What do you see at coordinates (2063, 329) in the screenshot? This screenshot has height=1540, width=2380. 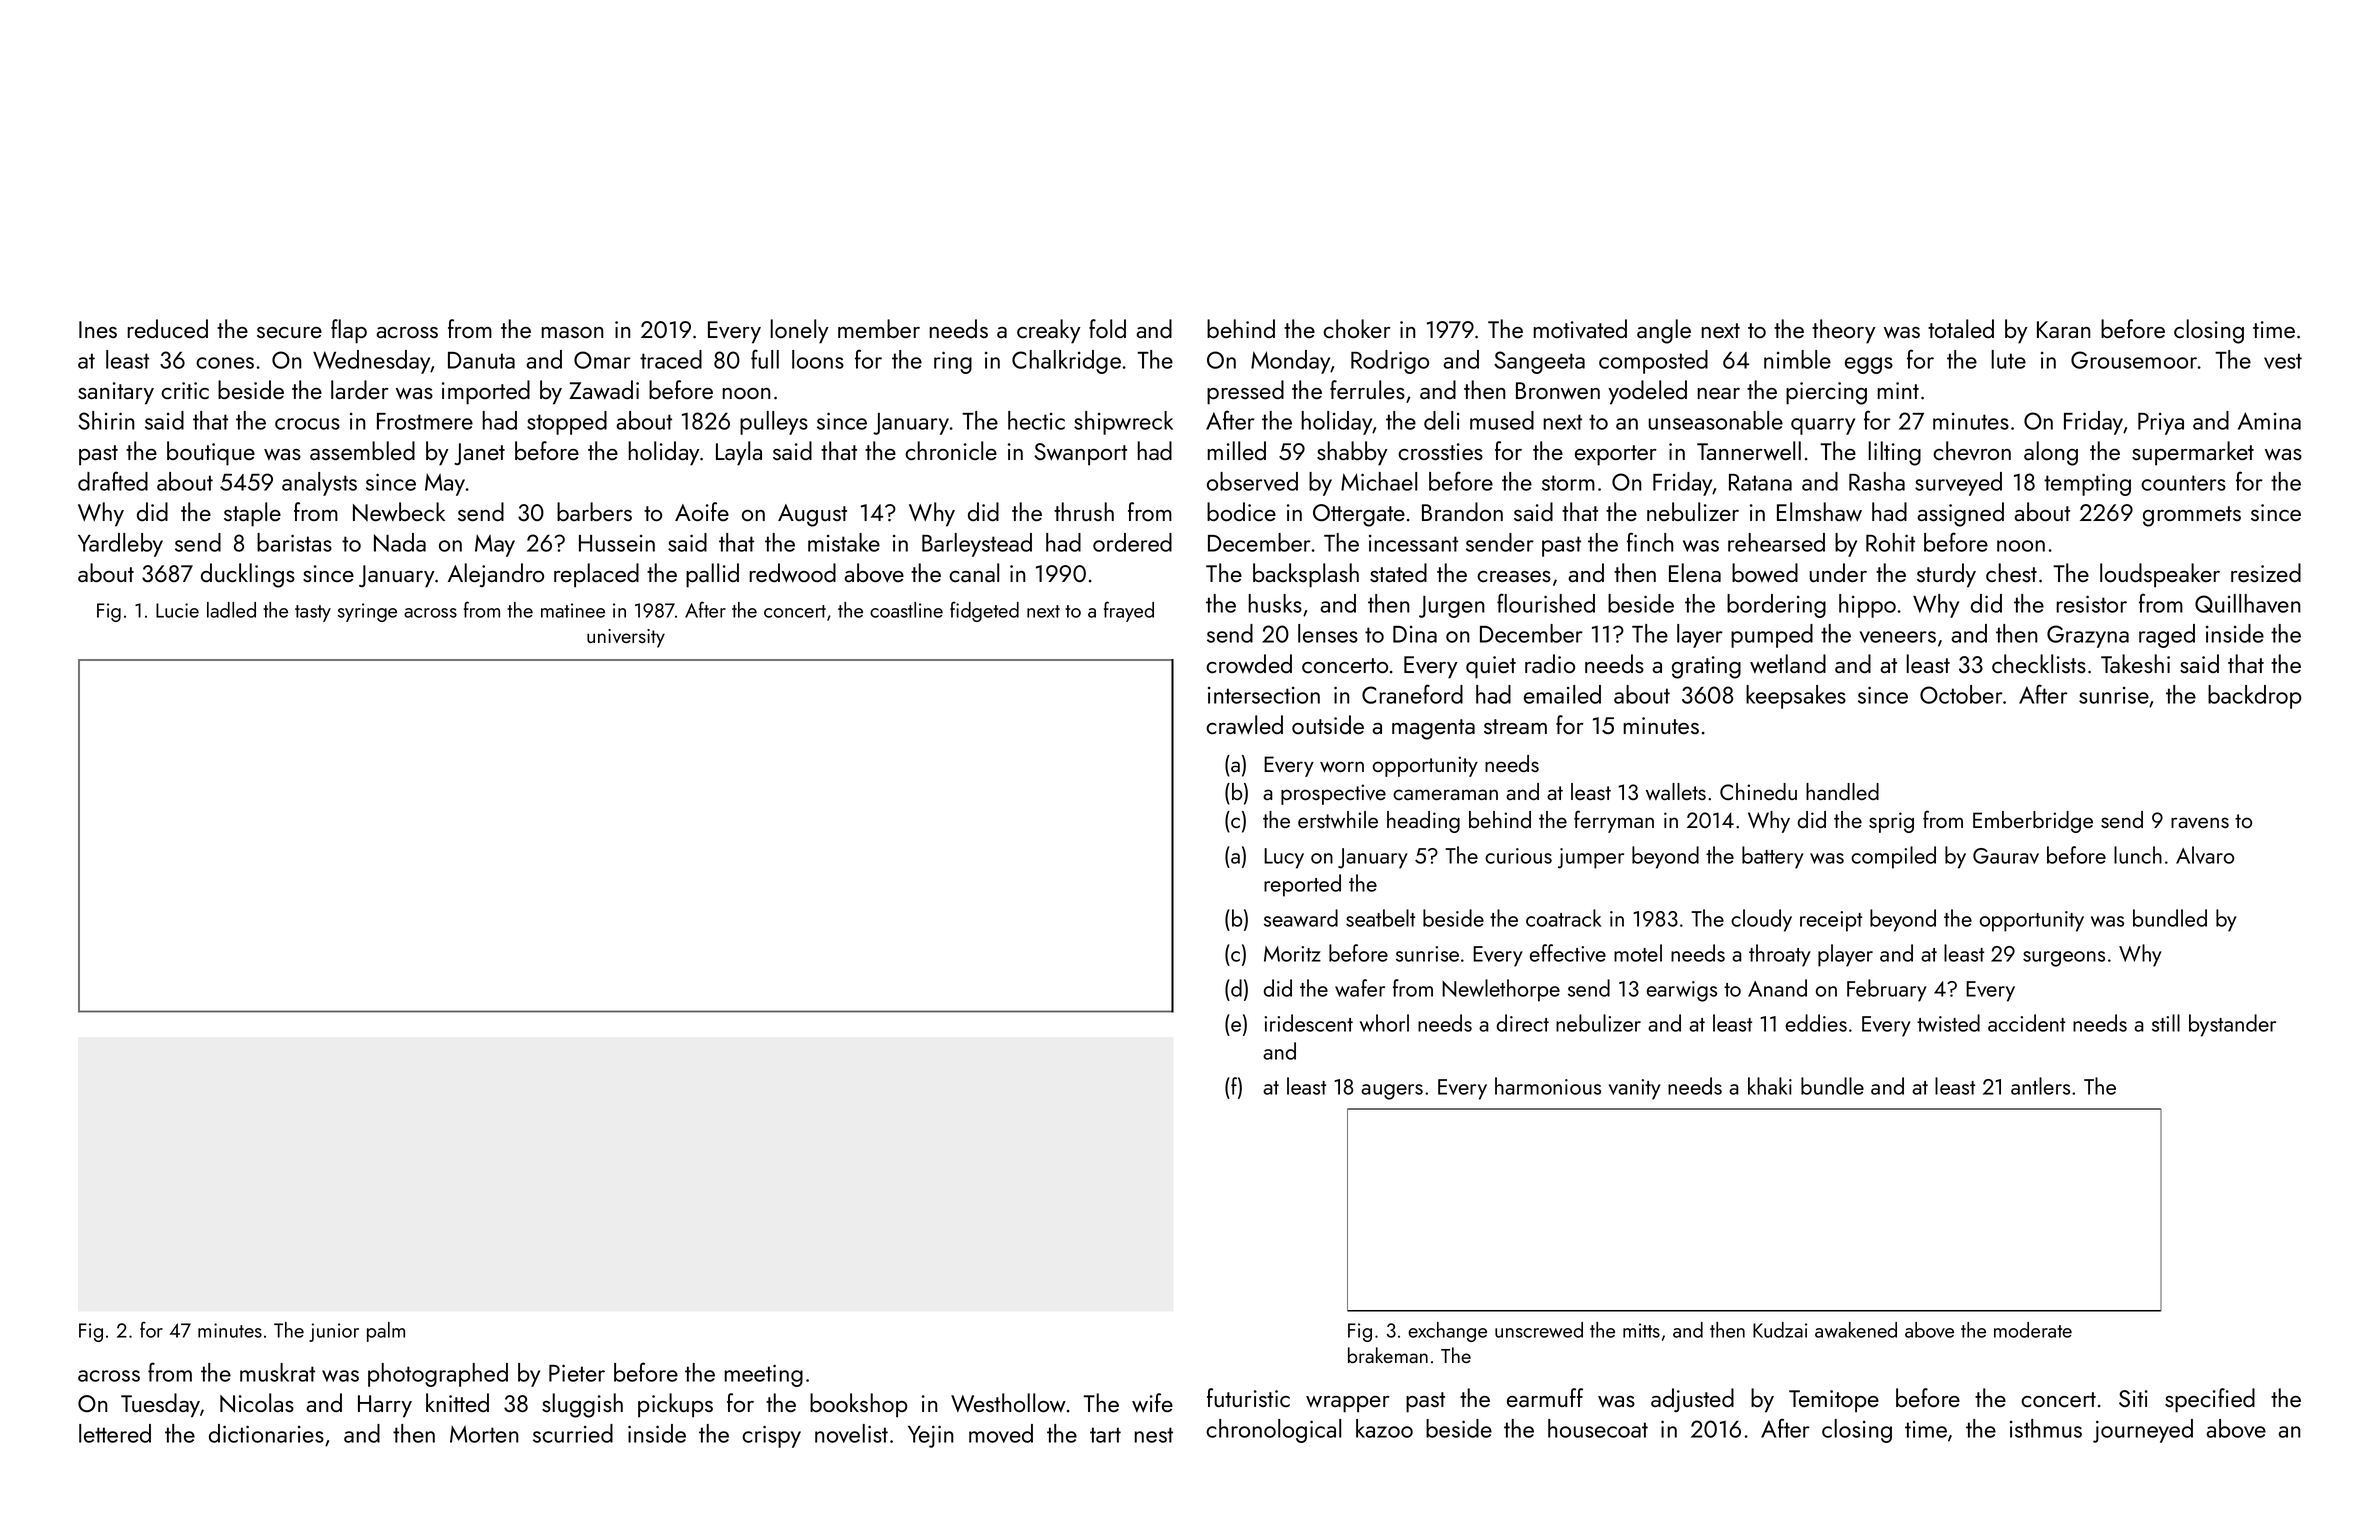 I see `Karan` at bounding box center [2063, 329].
